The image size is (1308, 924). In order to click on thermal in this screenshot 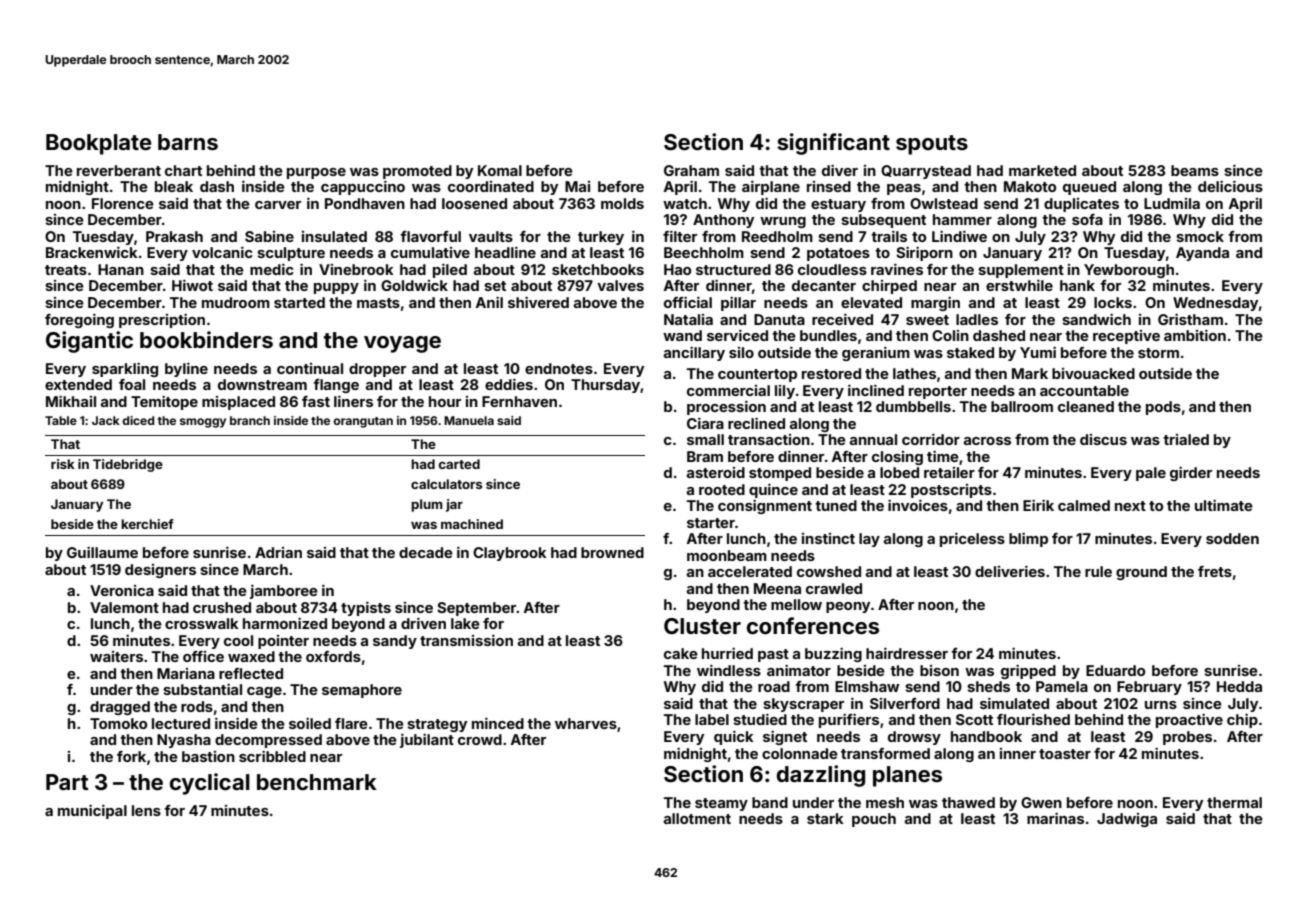, I will do `click(1234, 802)`.
